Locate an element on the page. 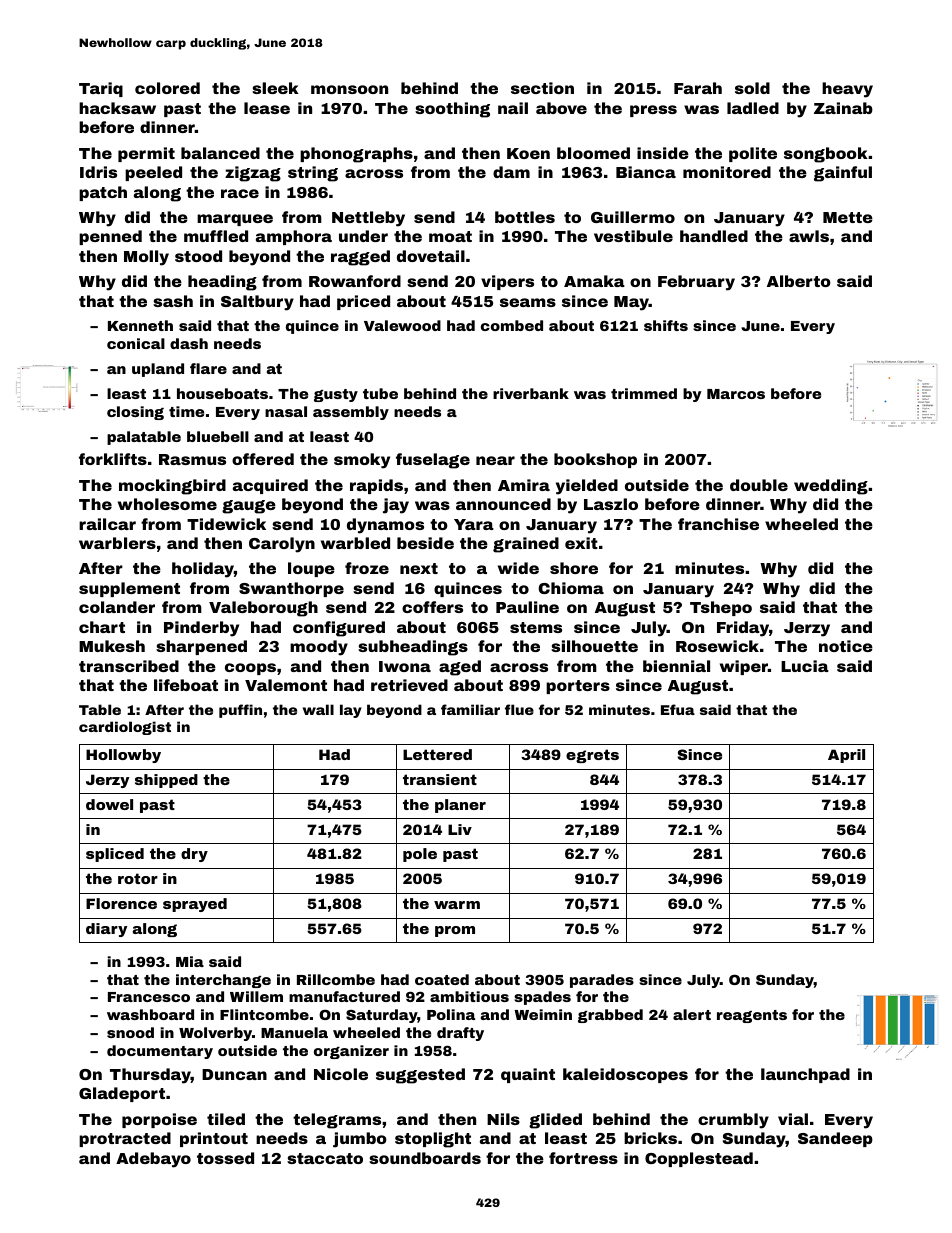 Image resolution: width=952 pixels, height=1233 pixels. gainful is located at coordinates (843, 174).
